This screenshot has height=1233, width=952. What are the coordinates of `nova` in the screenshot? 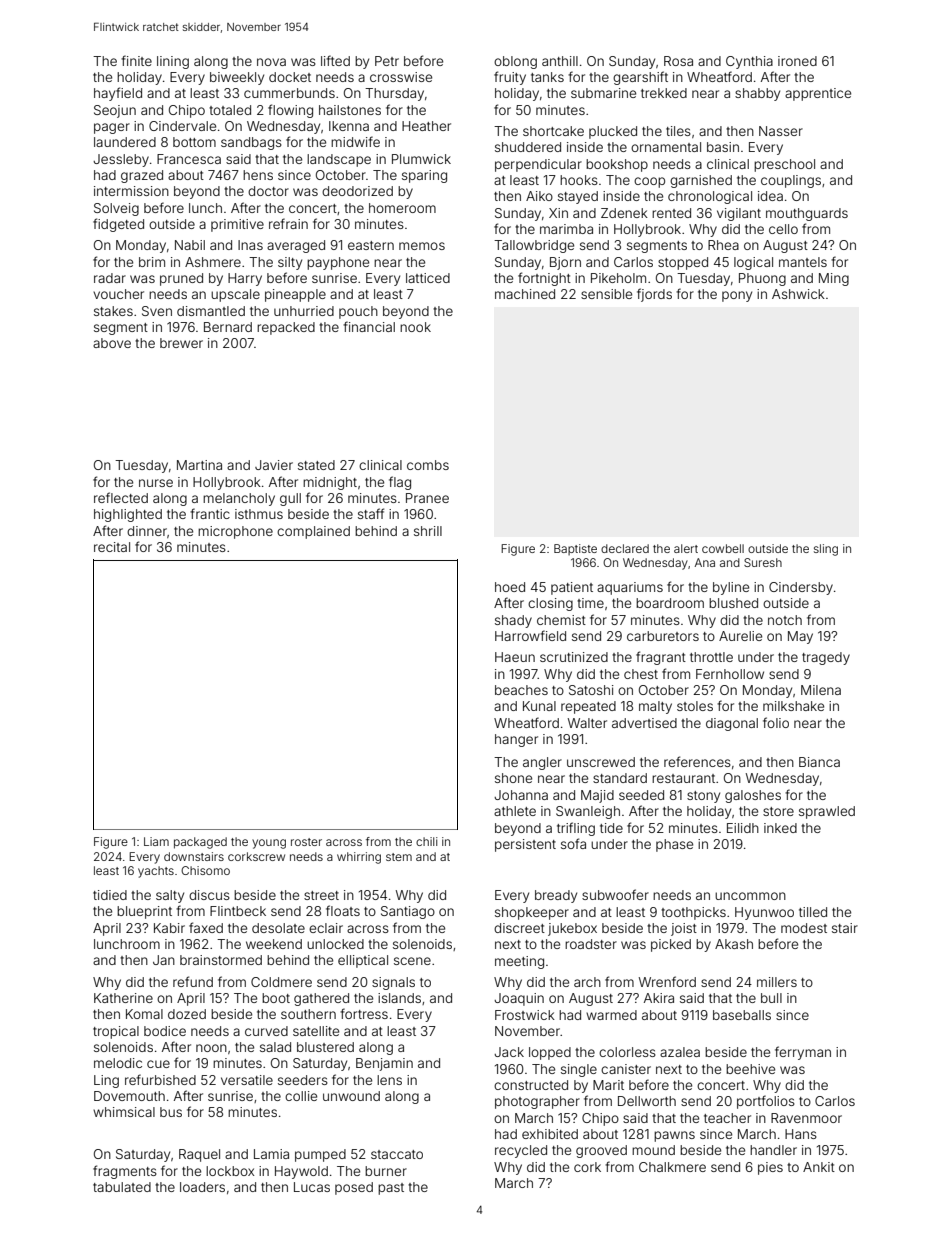 It's located at (271, 62).
